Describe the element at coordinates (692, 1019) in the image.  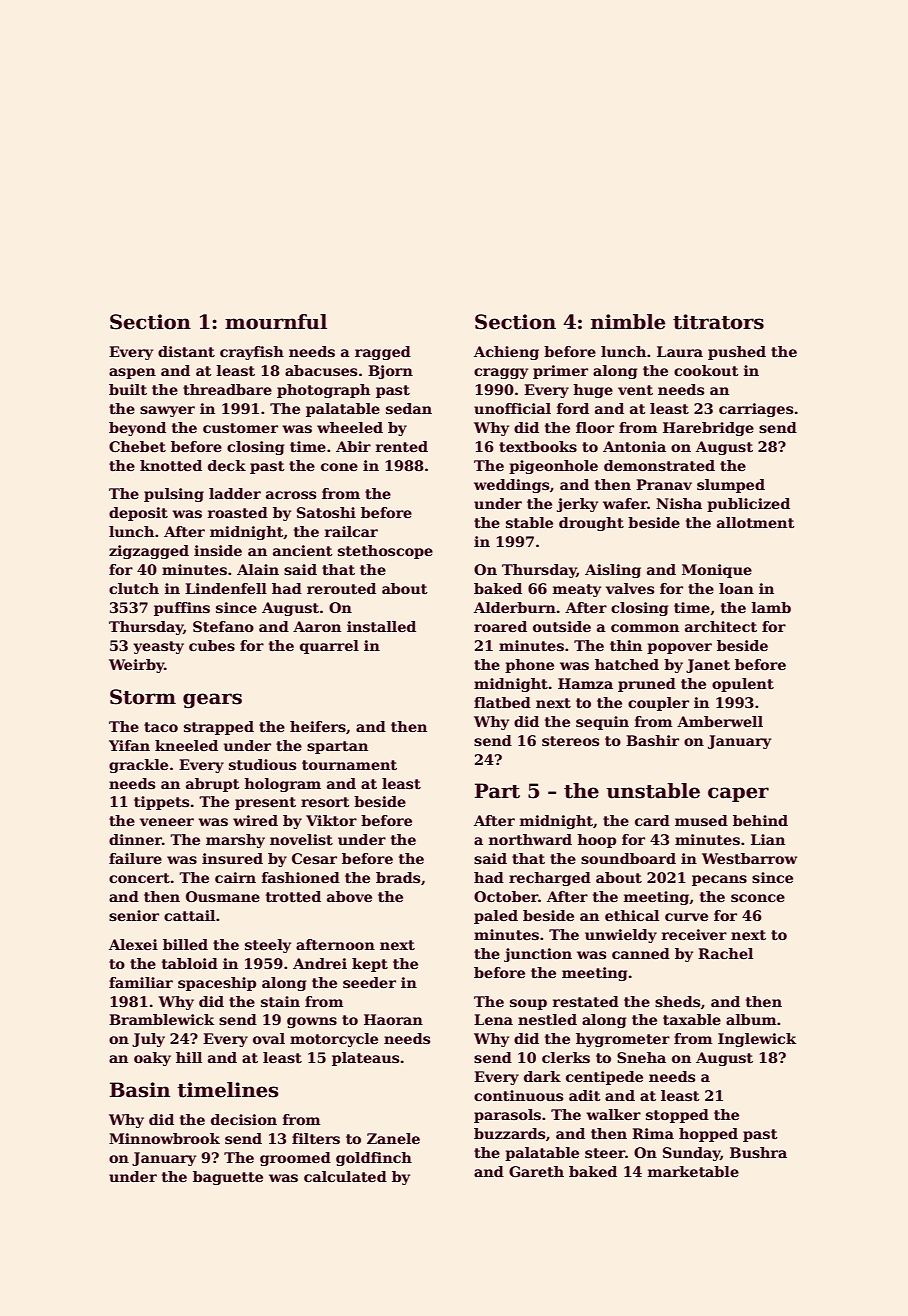
I see `taxable` at that location.
